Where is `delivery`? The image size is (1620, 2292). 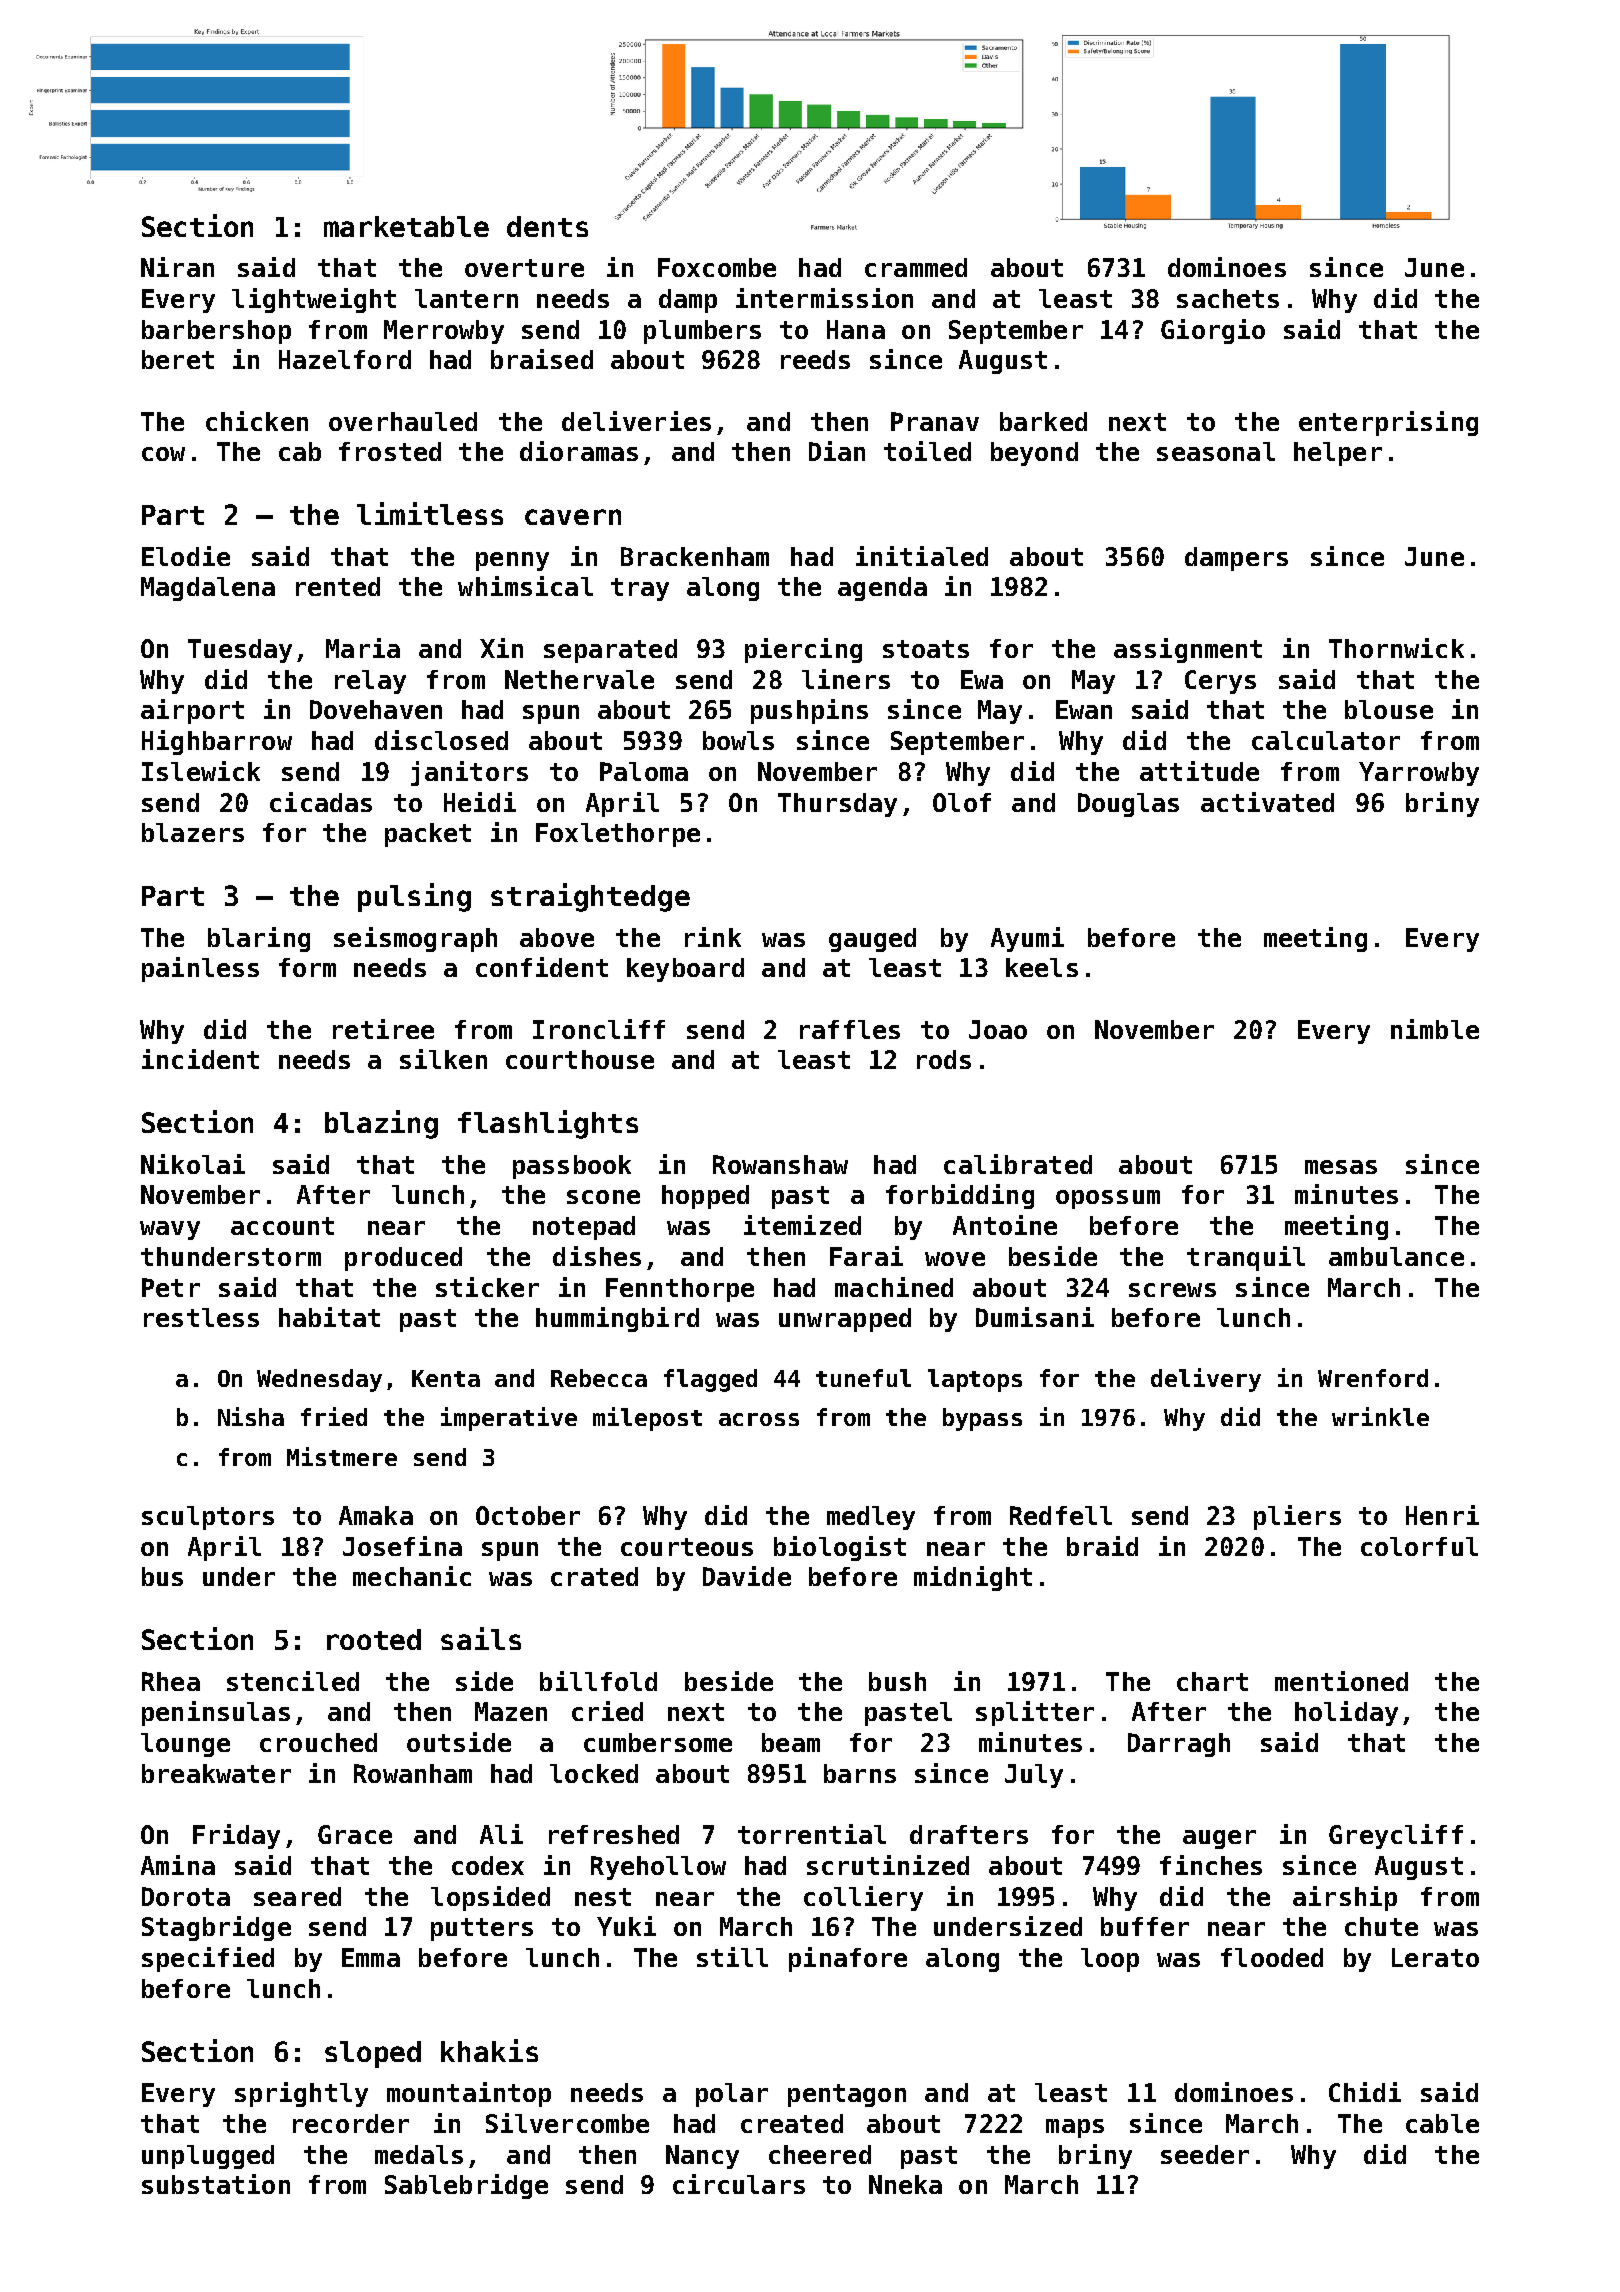 delivery is located at coordinates (1206, 1380).
